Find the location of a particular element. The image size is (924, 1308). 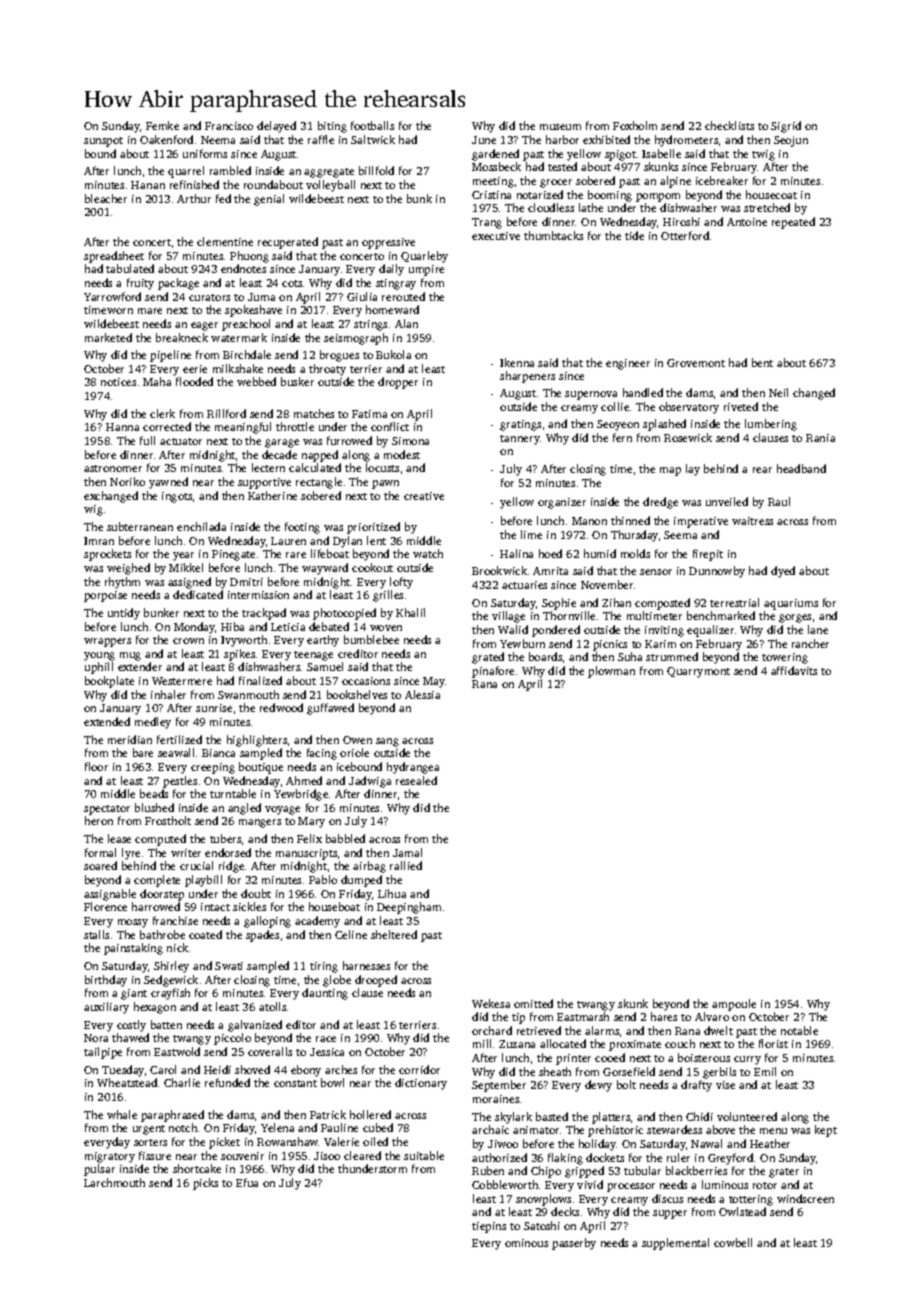

pondered is located at coordinates (556, 631).
